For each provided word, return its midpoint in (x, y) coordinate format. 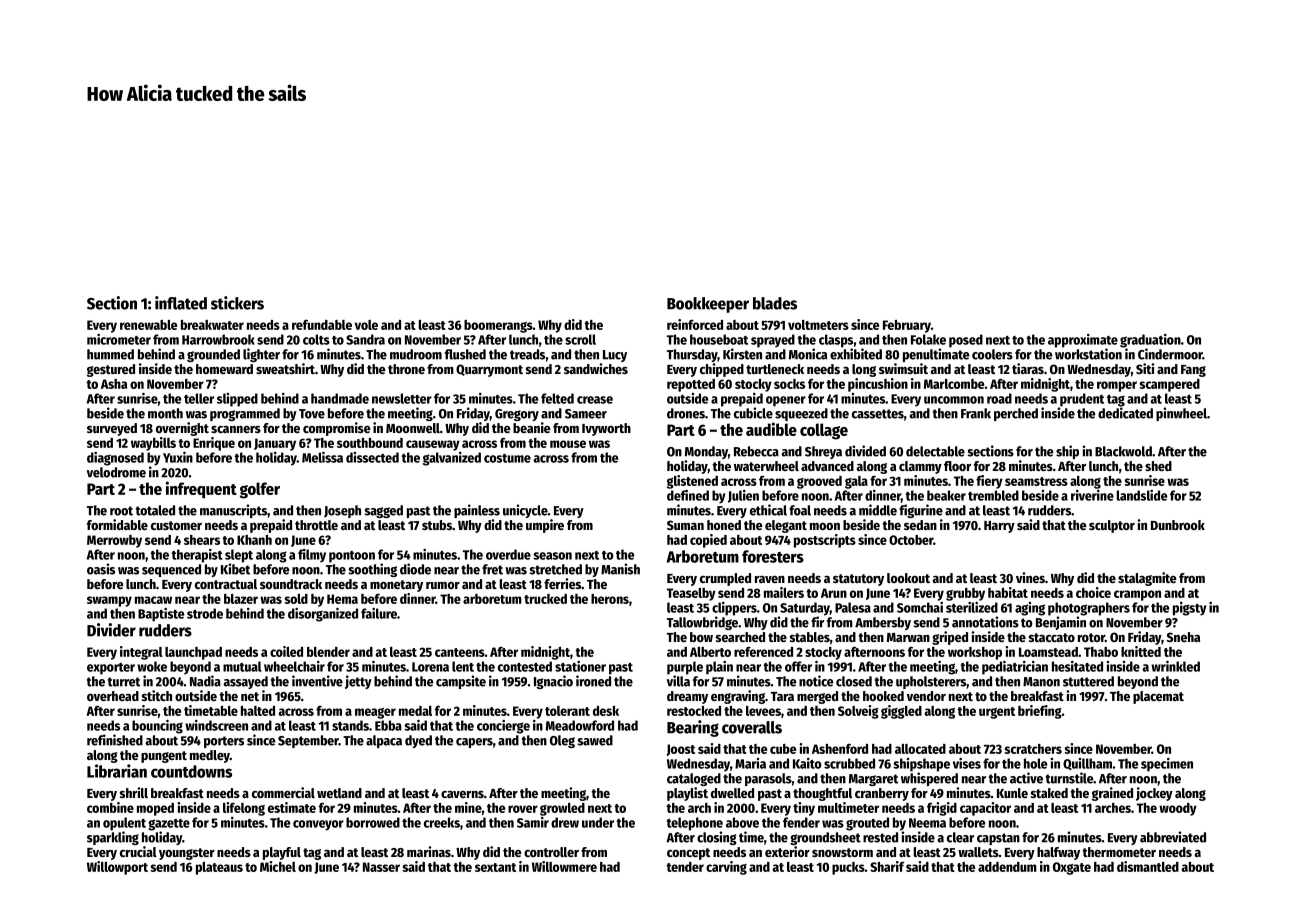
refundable (322, 325)
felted (557, 398)
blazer (241, 599)
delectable (935, 451)
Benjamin (1061, 623)
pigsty (1189, 609)
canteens (460, 652)
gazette (169, 825)
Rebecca (756, 451)
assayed (245, 682)
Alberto (710, 652)
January (275, 444)
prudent (1082, 400)
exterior (787, 851)
